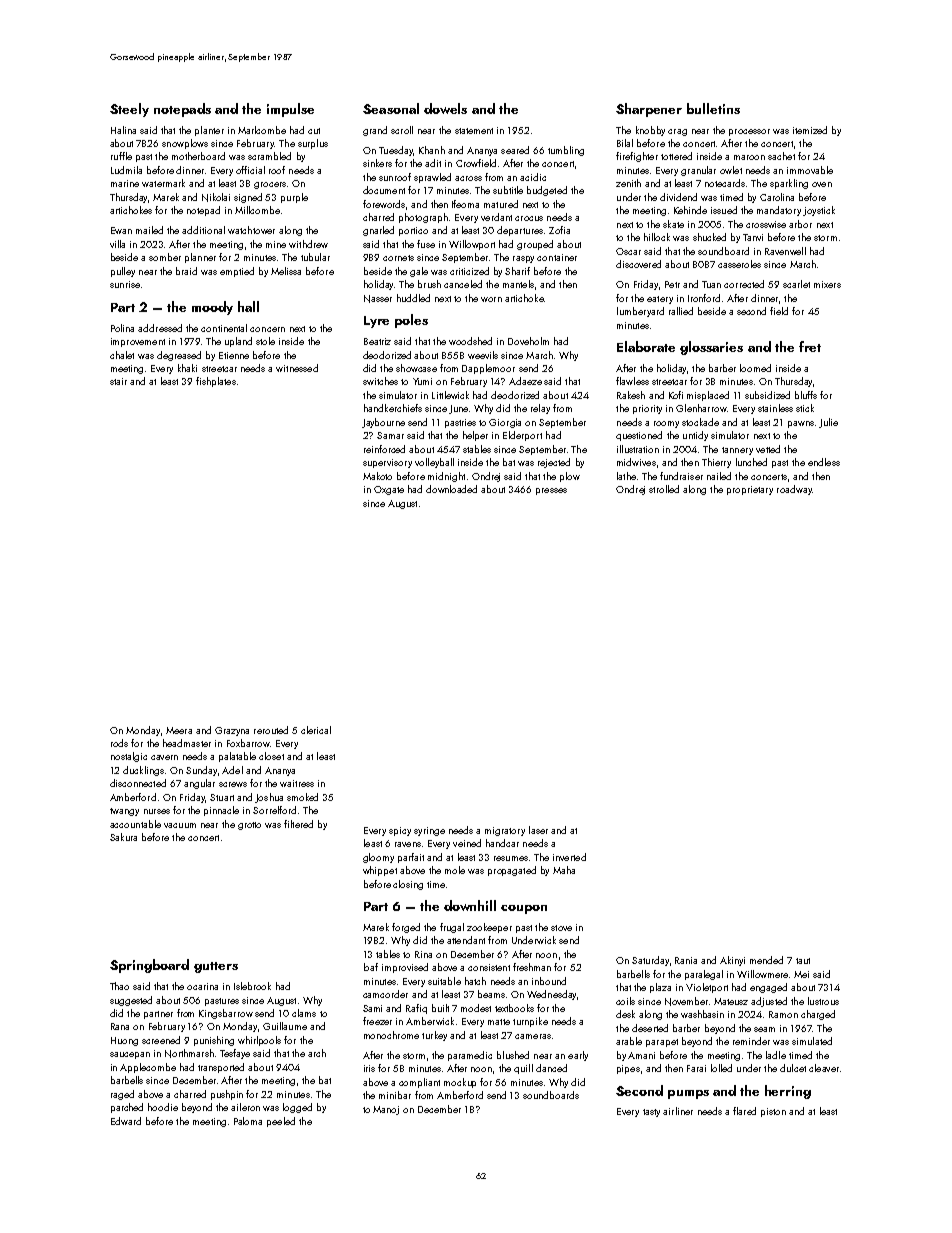 The height and width of the image is (1233, 952). I want to click on Ironford, so click(704, 298).
